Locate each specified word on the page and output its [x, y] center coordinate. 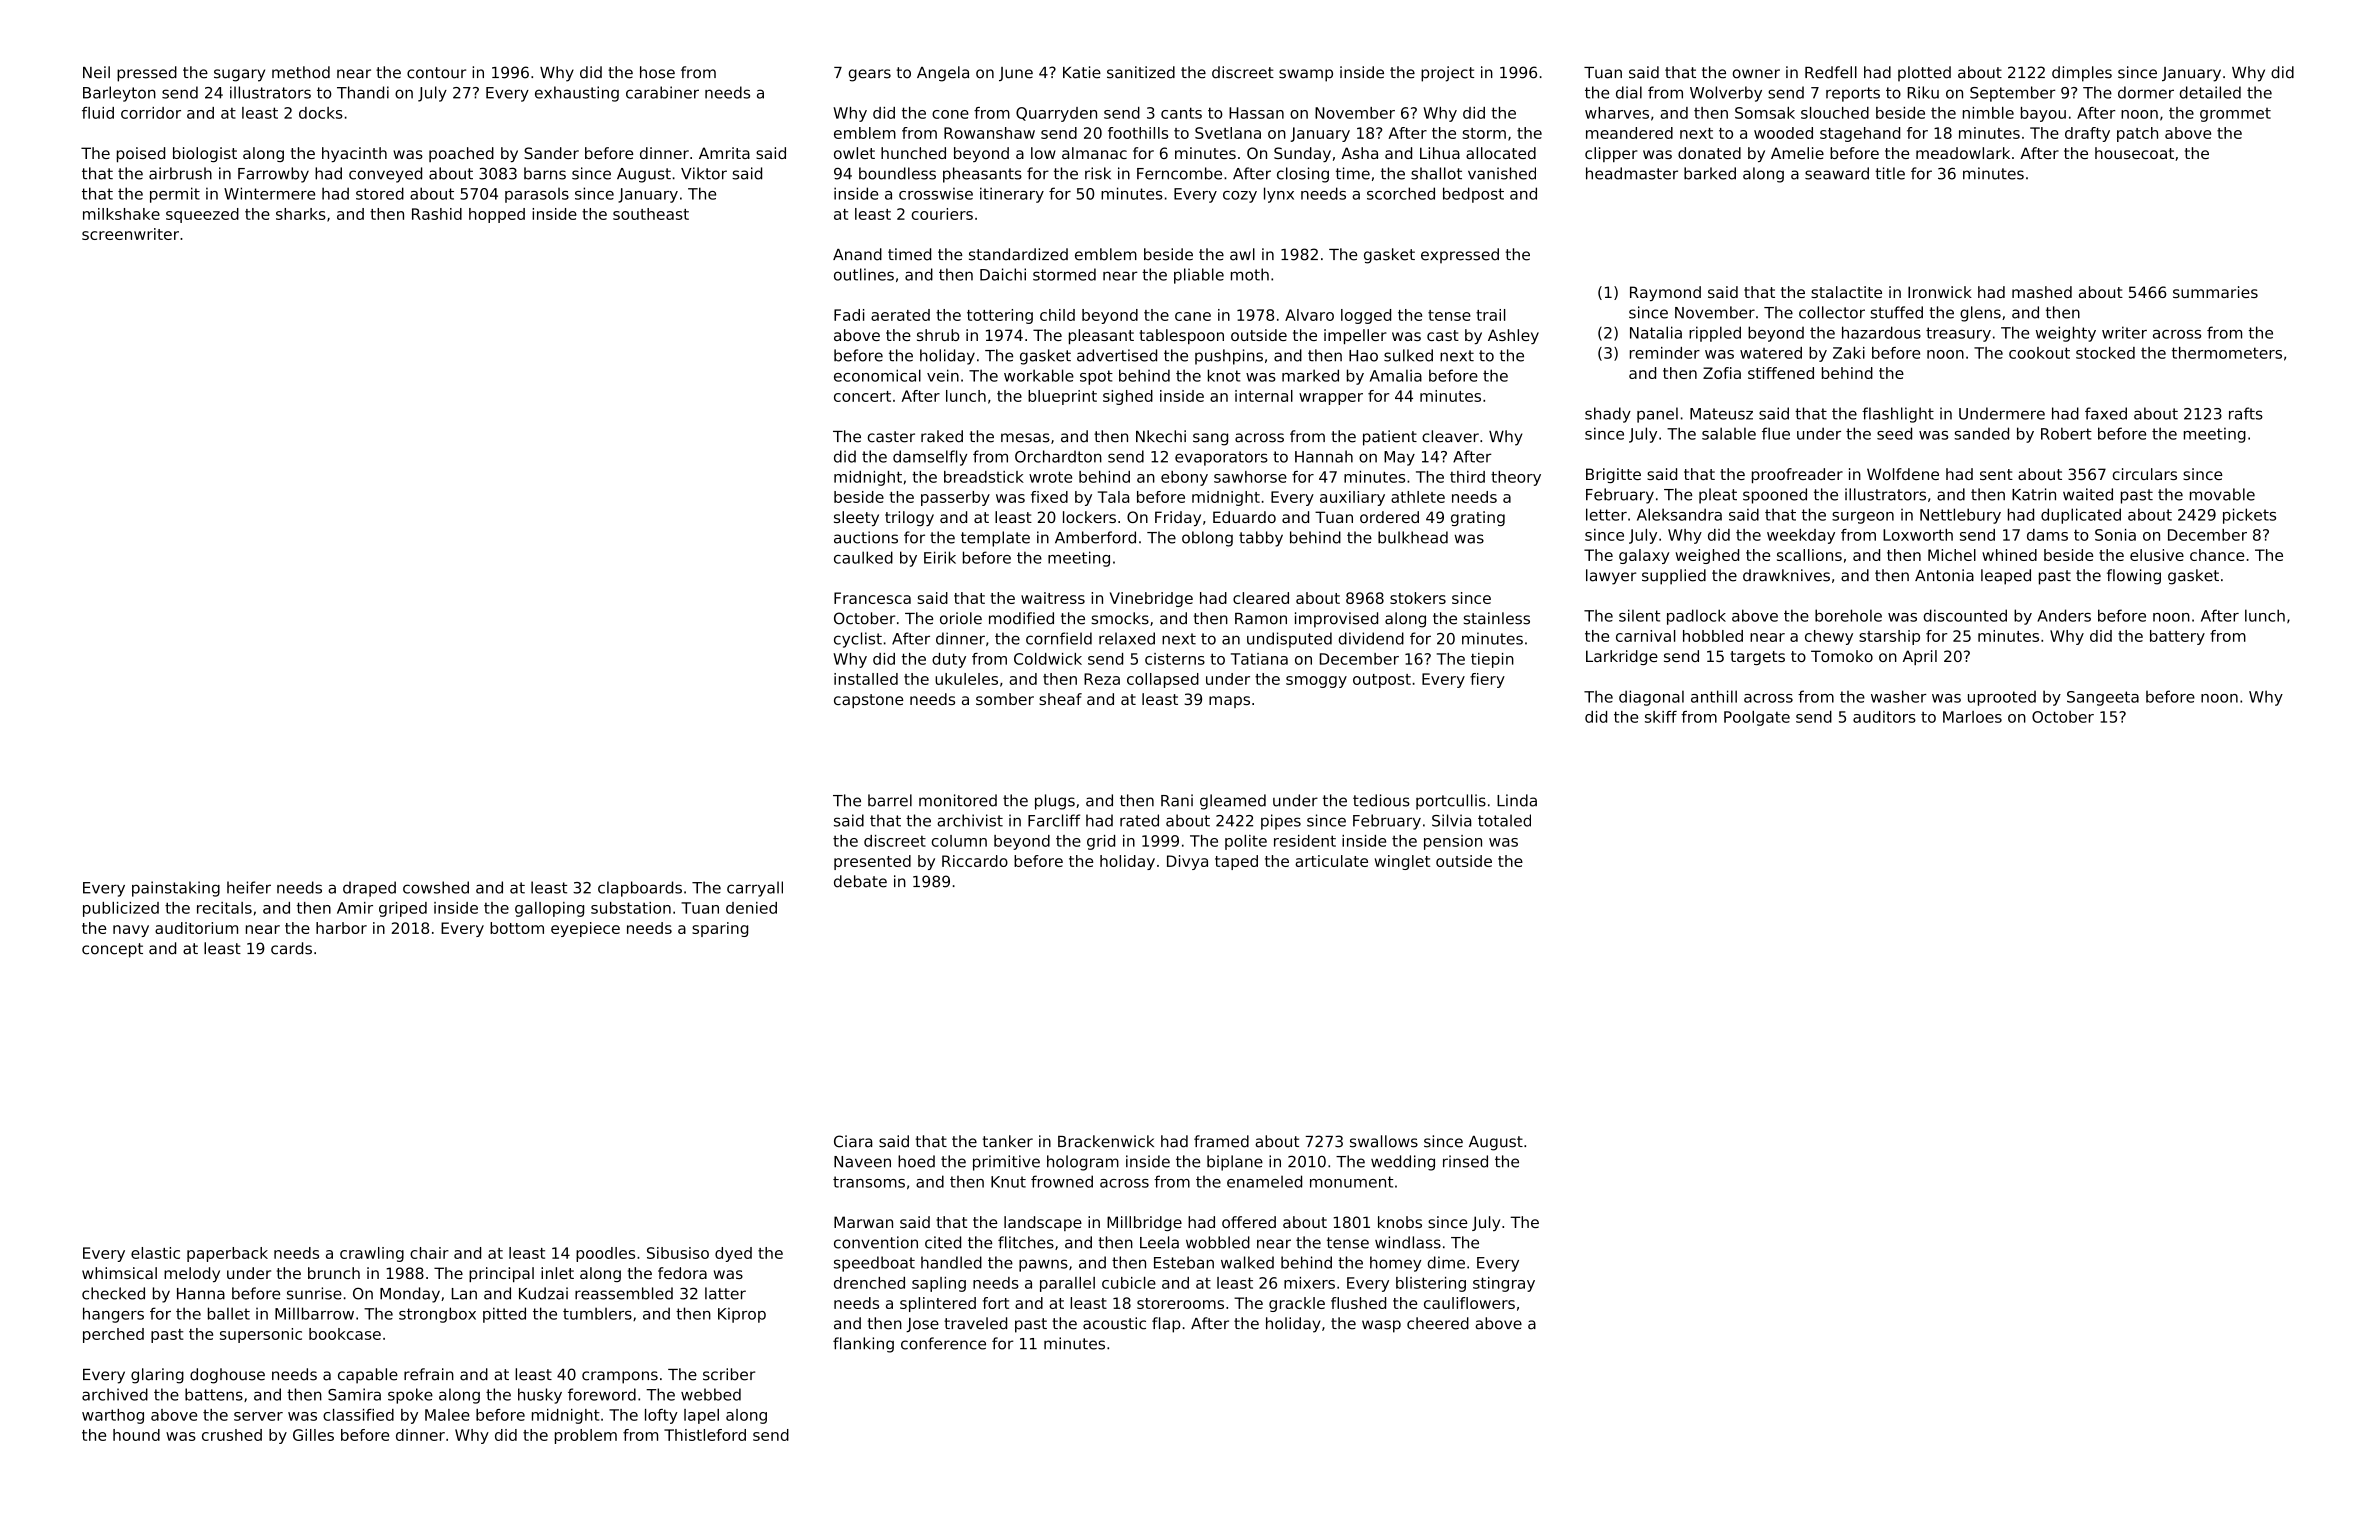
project [1447, 74]
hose [657, 72]
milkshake [121, 214]
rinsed [1465, 1161]
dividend [1371, 638]
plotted [1924, 74]
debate [860, 881]
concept [112, 950]
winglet [1402, 862]
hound [136, 1435]
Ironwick [1940, 292]
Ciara [853, 1141]
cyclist [858, 640]
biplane [1235, 1163]
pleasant [1101, 336]
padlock [1696, 617]
